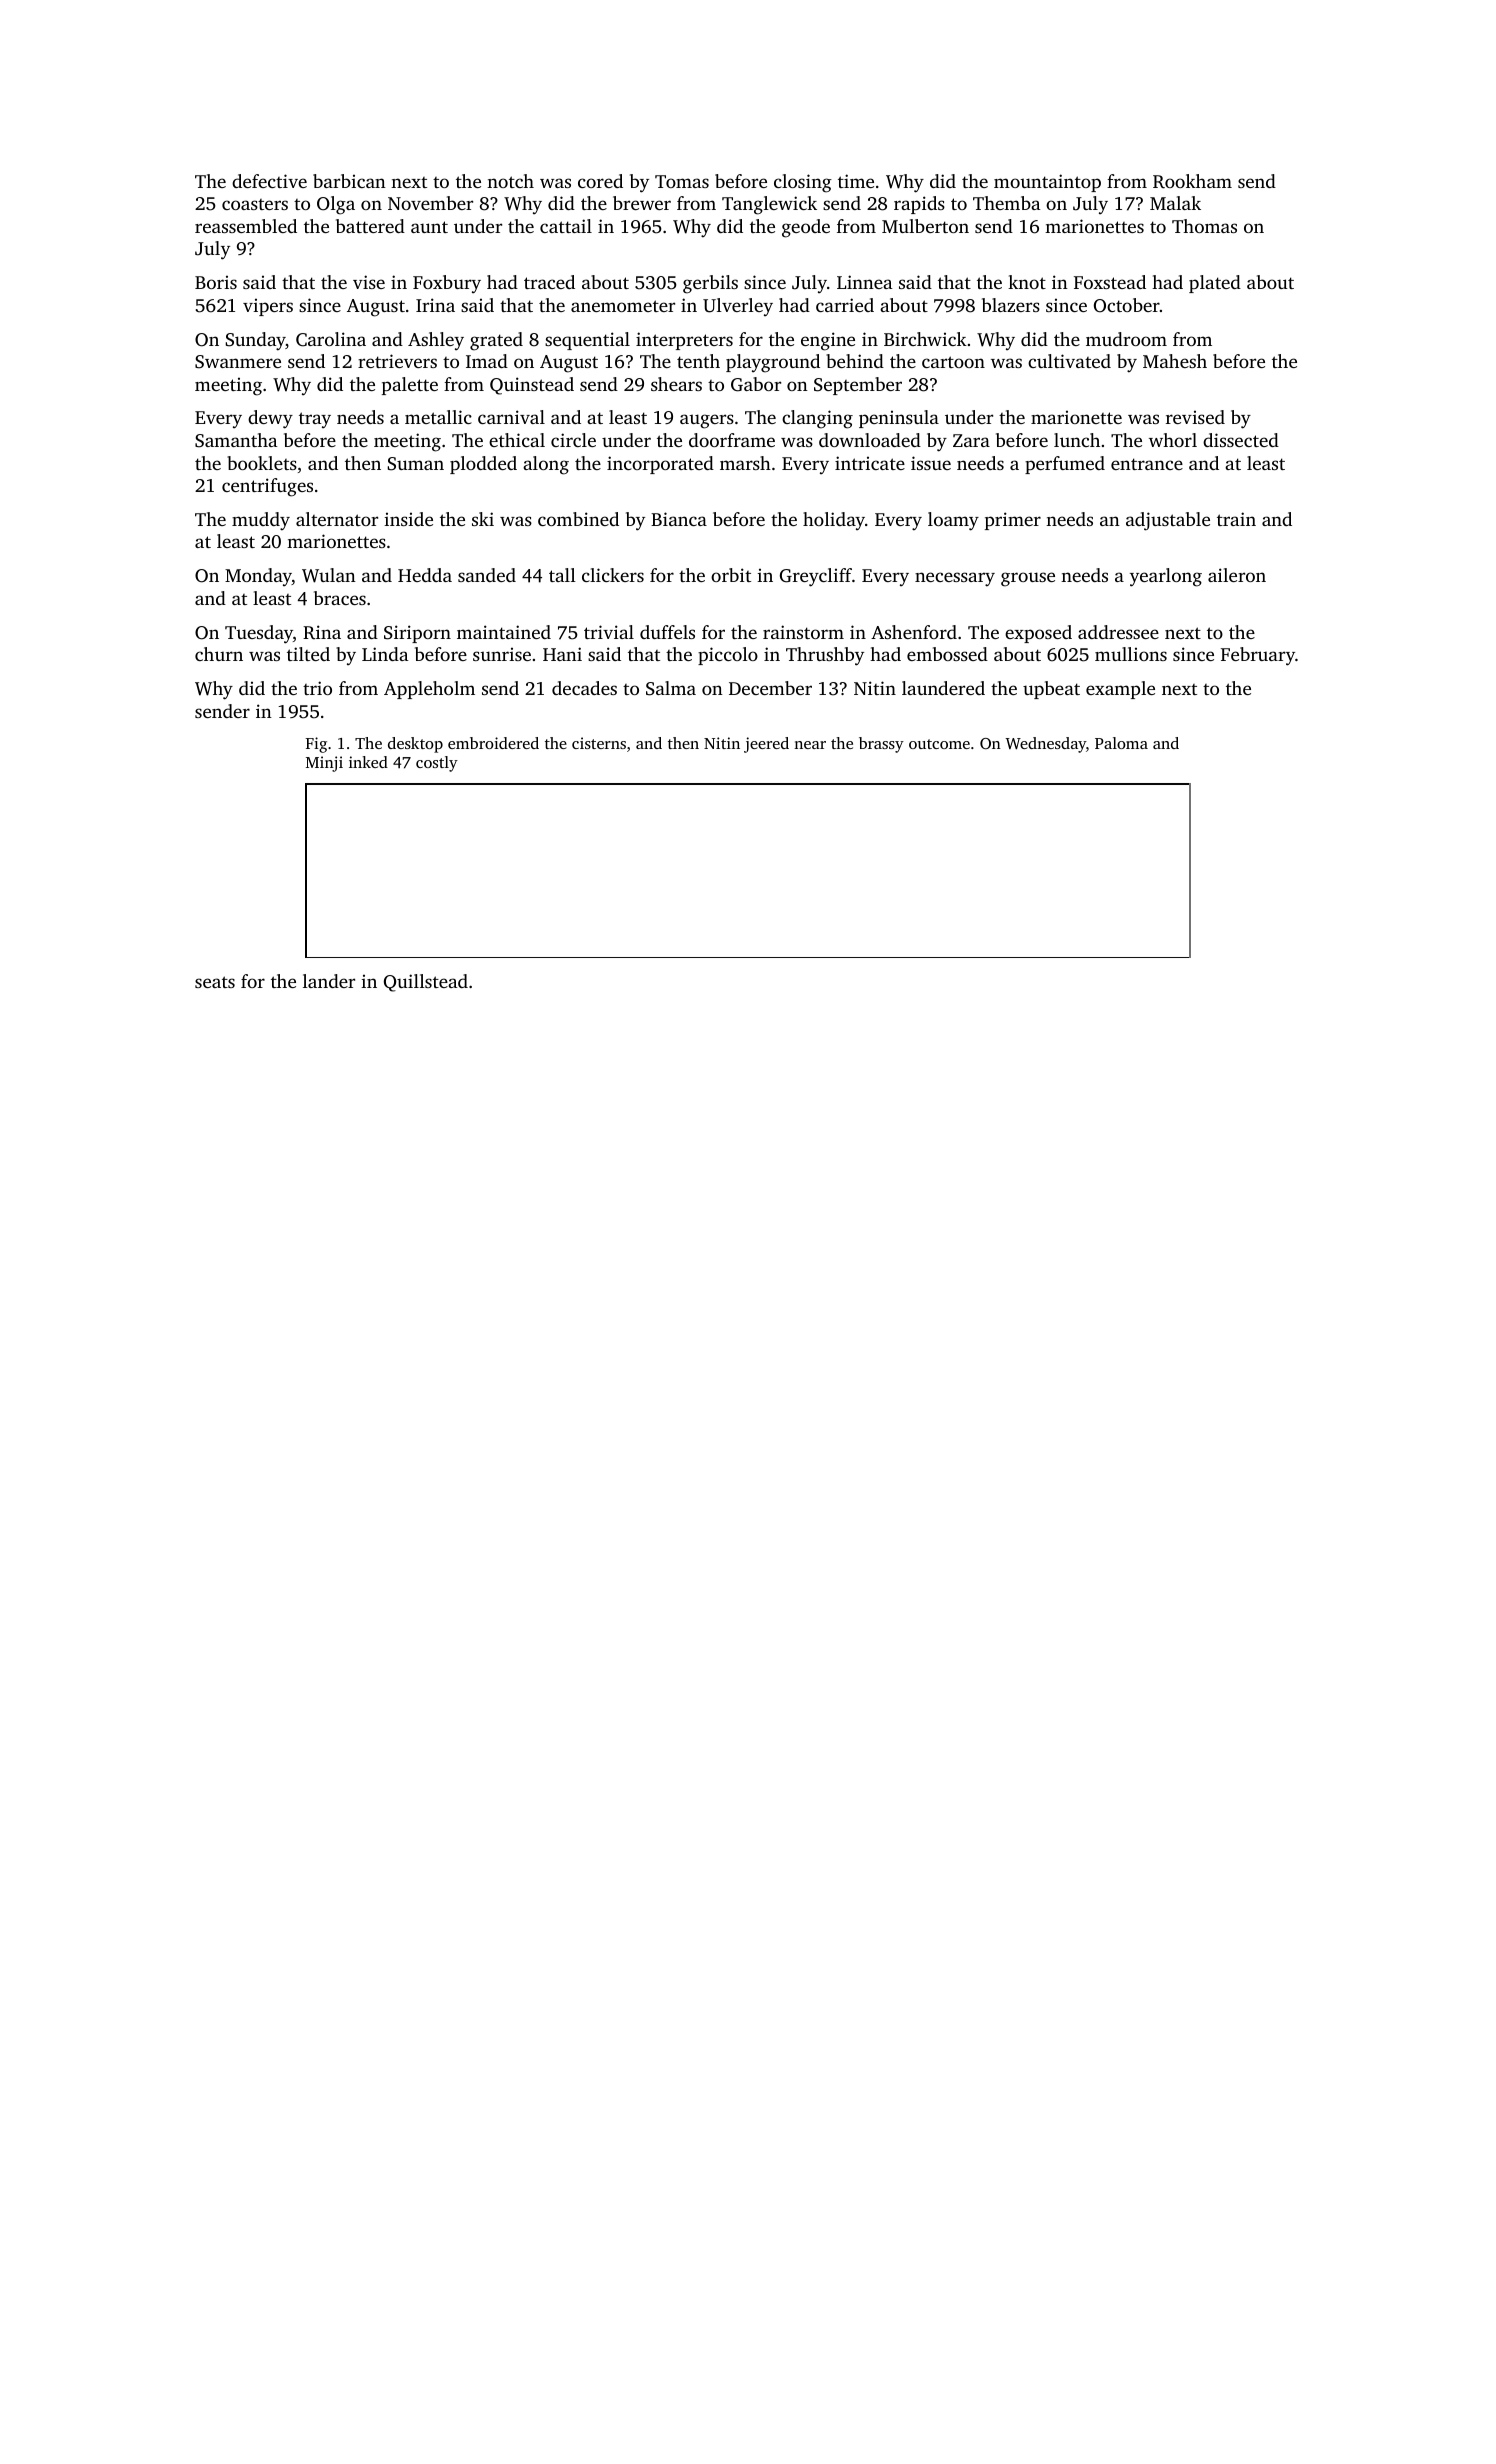  Describe the element at coordinates (1192, 181) in the screenshot. I see `Rookham` at that location.
